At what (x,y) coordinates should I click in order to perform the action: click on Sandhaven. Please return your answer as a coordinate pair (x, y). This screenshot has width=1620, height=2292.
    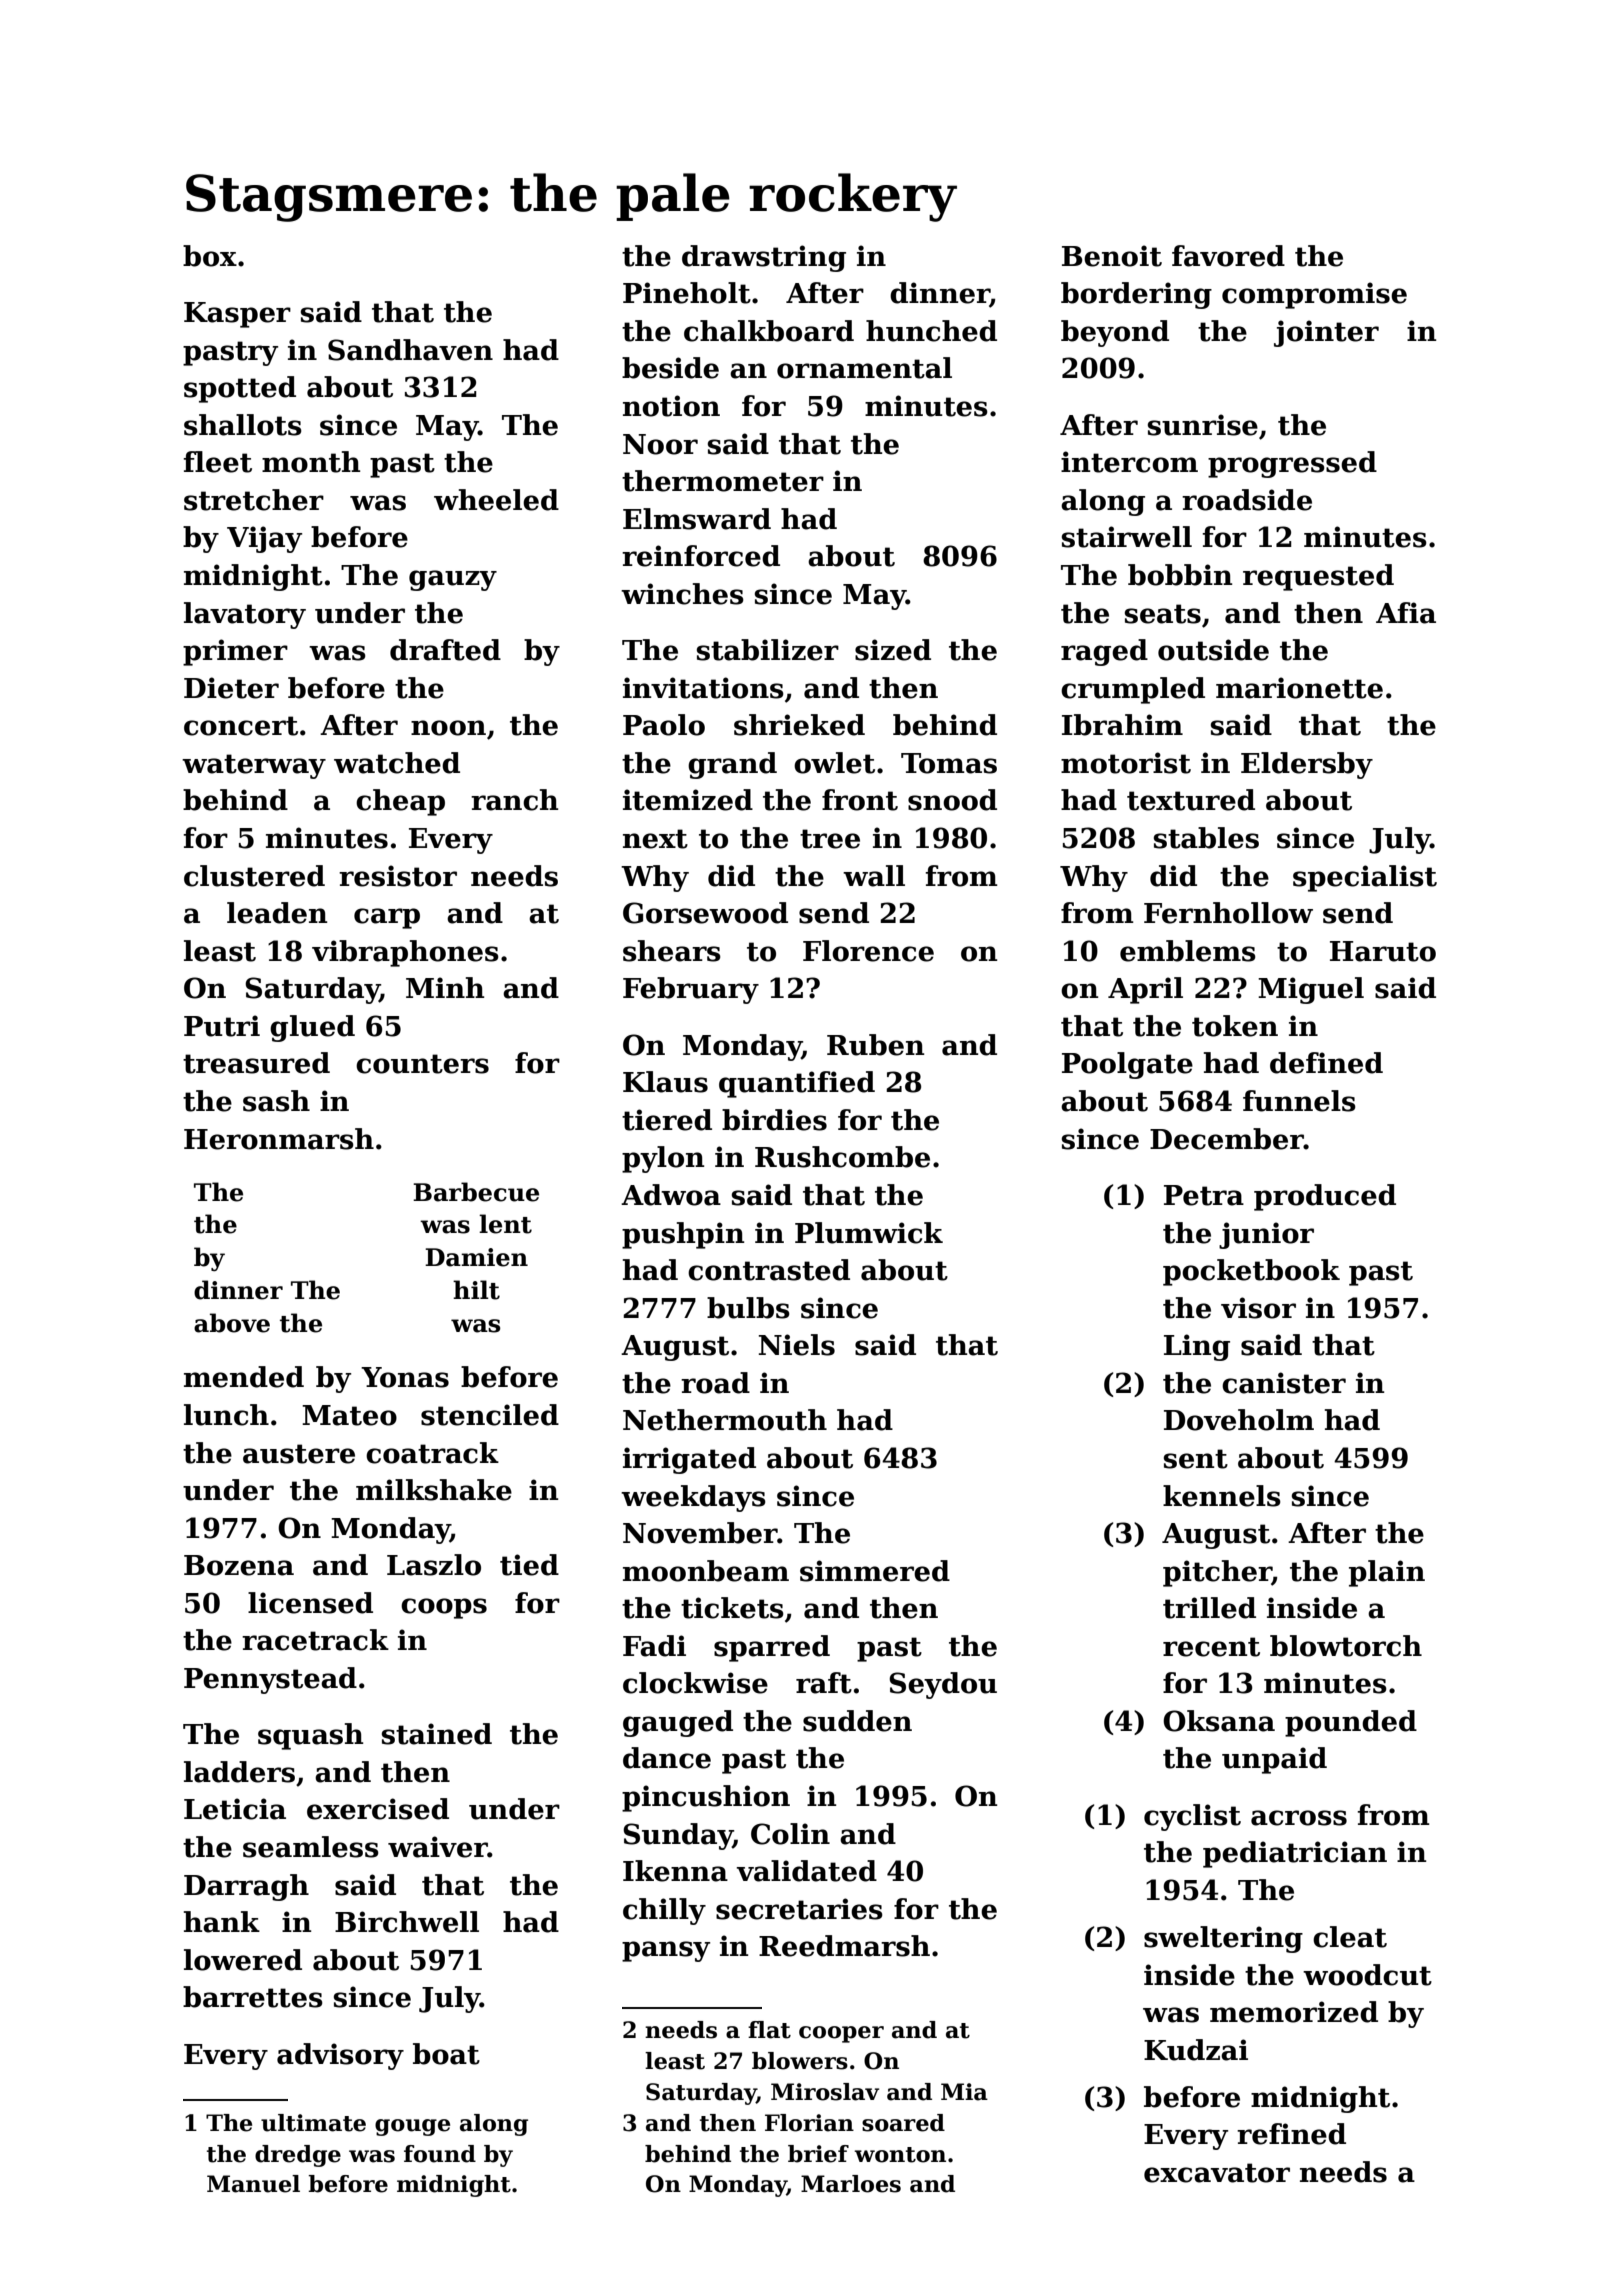
    Looking at the image, I should click on (410, 350).
